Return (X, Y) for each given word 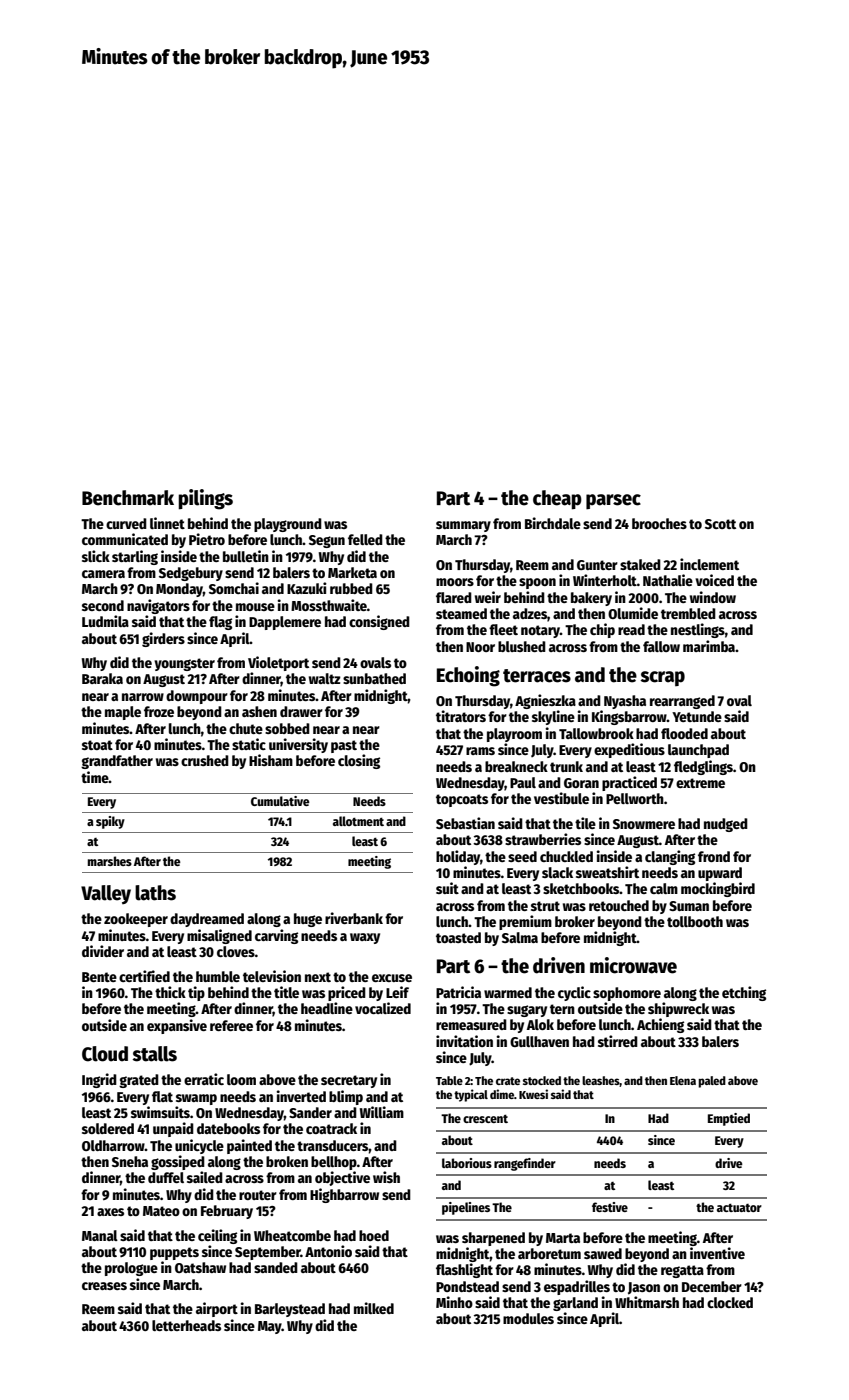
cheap (557, 500)
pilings (205, 499)
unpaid (173, 1129)
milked (374, 1308)
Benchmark (128, 498)
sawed (603, 1253)
